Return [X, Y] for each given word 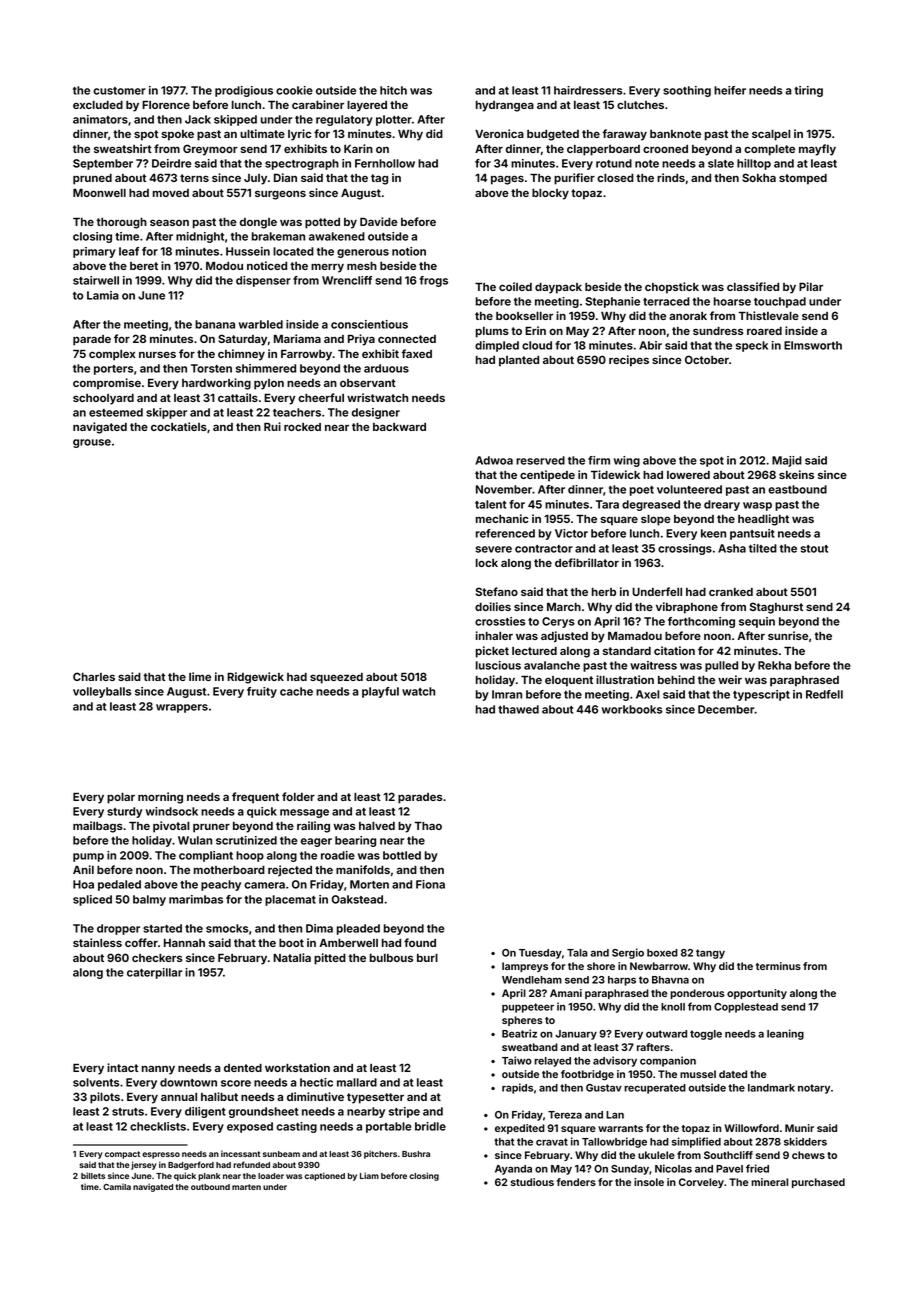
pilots [105, 1098]
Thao [428, 826]
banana [215, 324]
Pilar [811, 286]
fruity [262, 692]
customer [119, 91]
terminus [778, 966]
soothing [687, 91]
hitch [393, 90]
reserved [540, 460]
